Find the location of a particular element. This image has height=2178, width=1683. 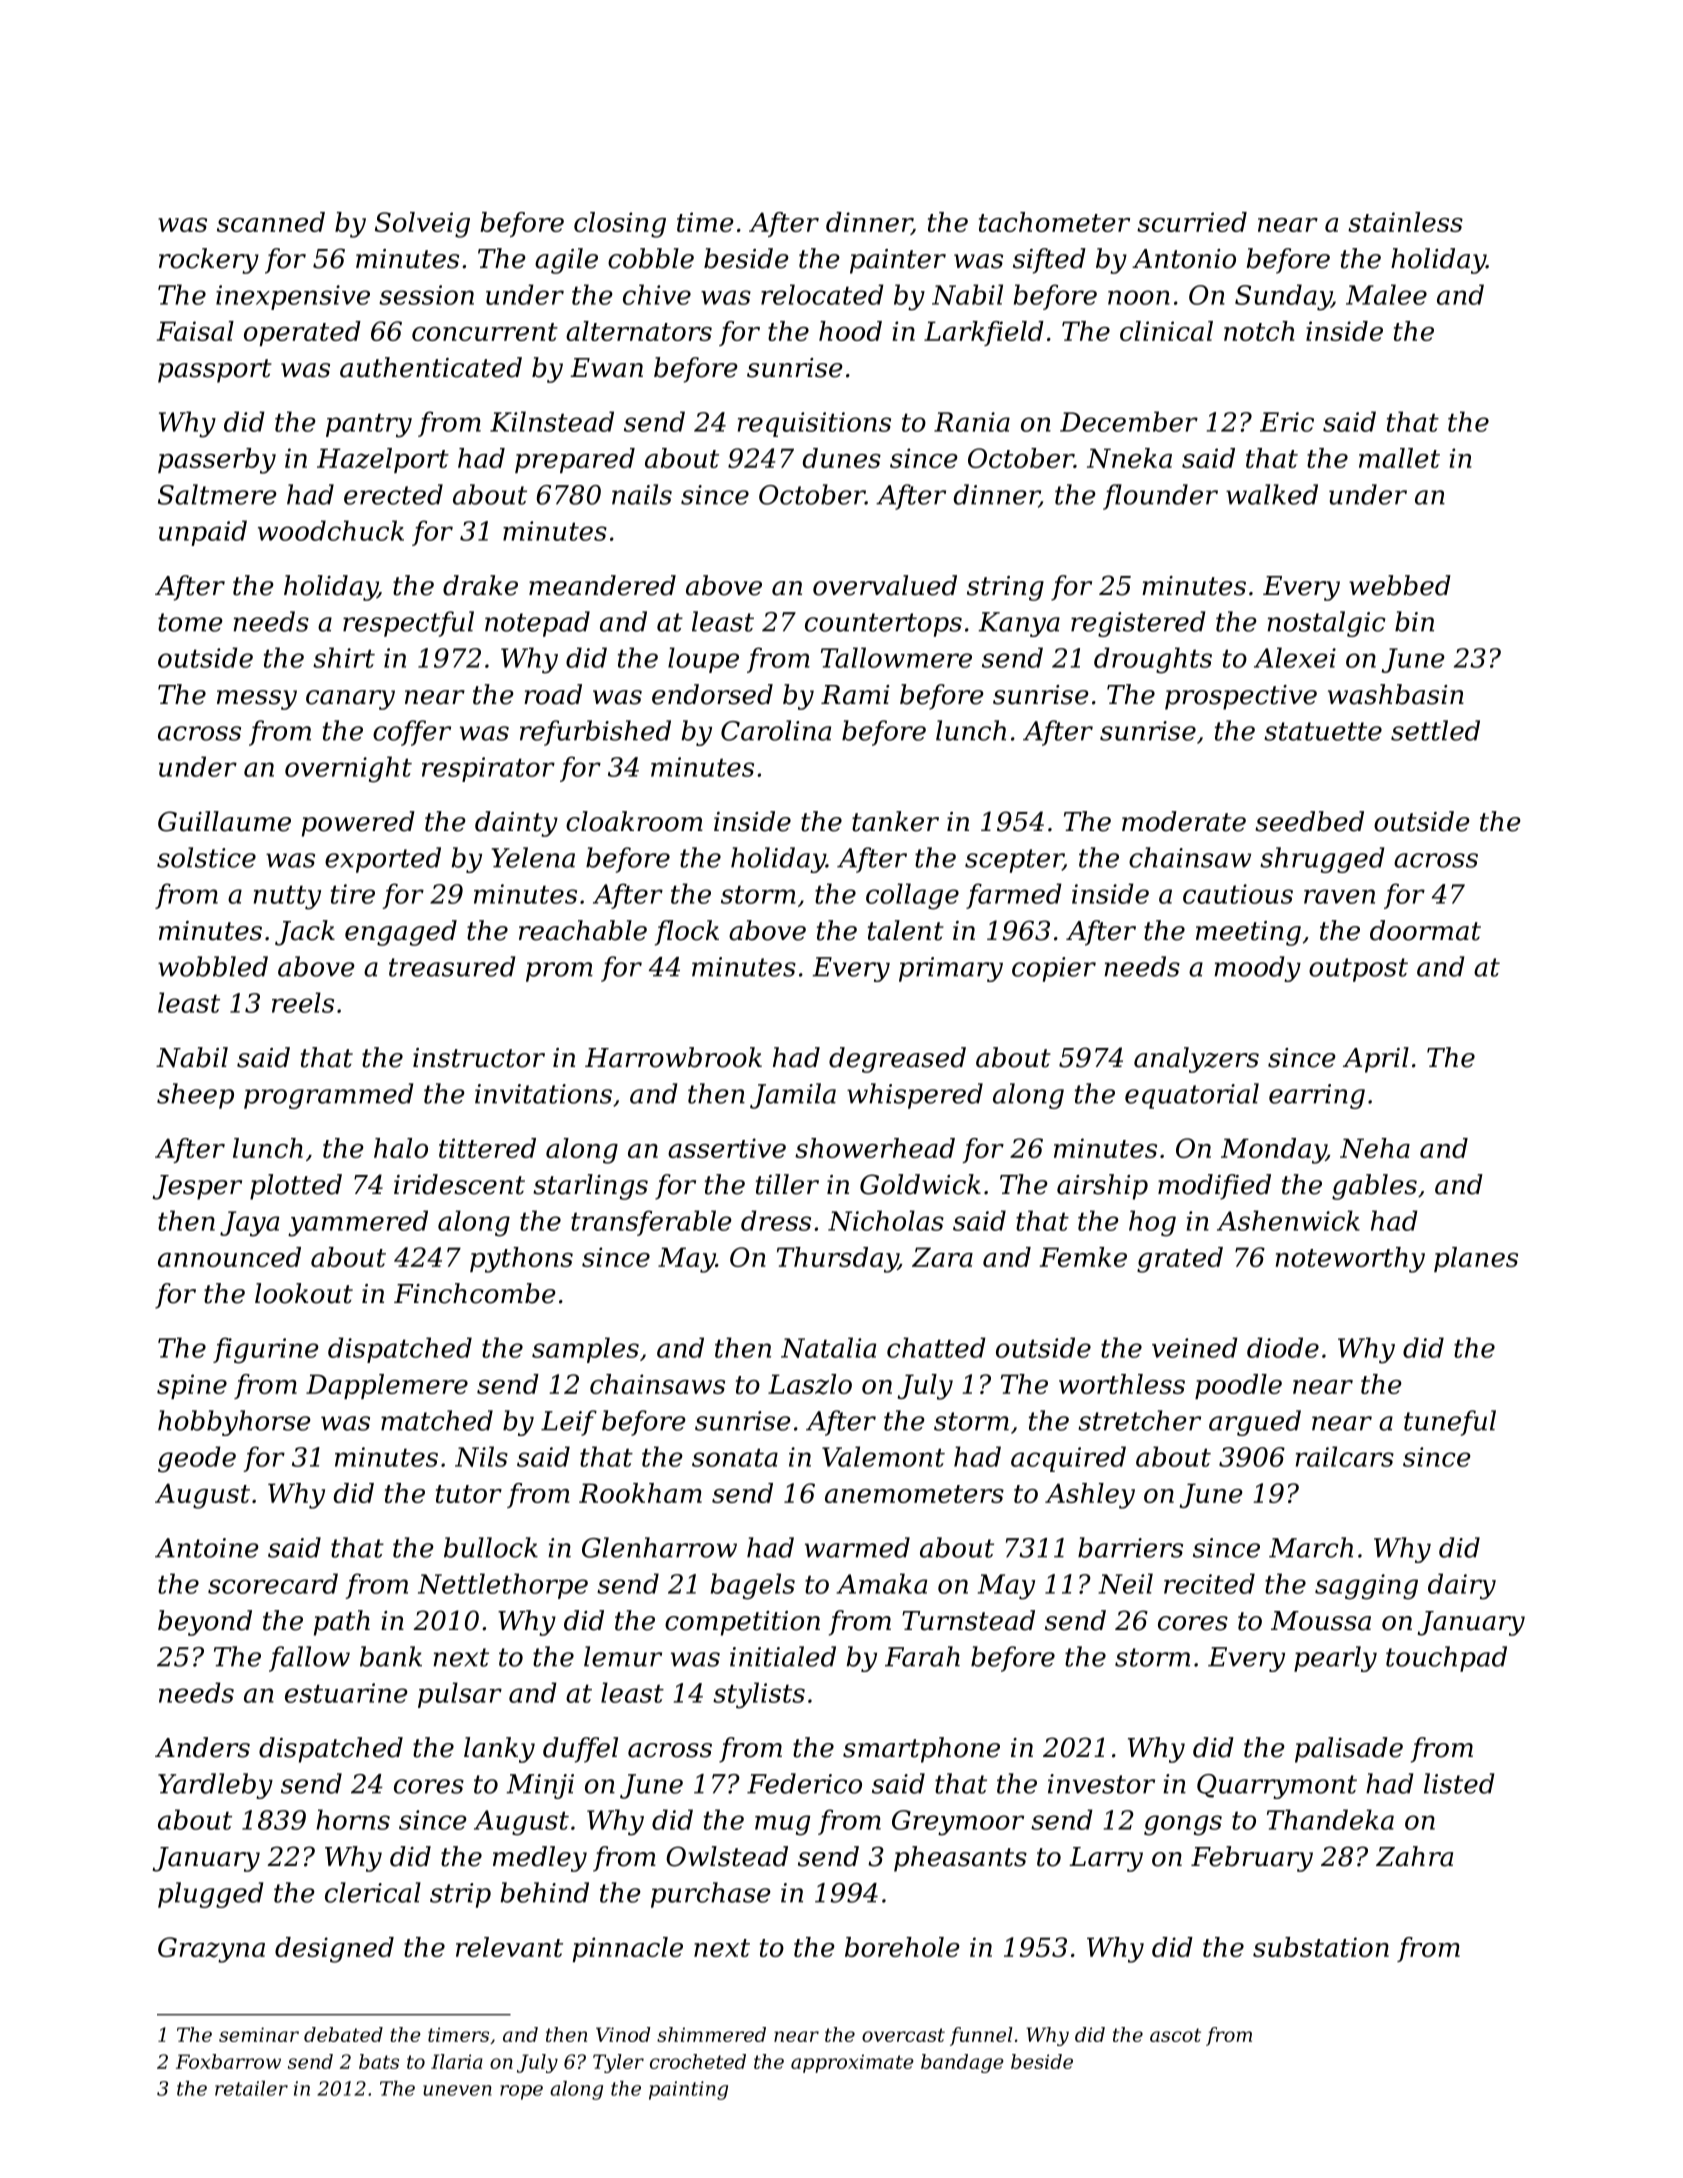

nails is located at coordinates (642, 494).
